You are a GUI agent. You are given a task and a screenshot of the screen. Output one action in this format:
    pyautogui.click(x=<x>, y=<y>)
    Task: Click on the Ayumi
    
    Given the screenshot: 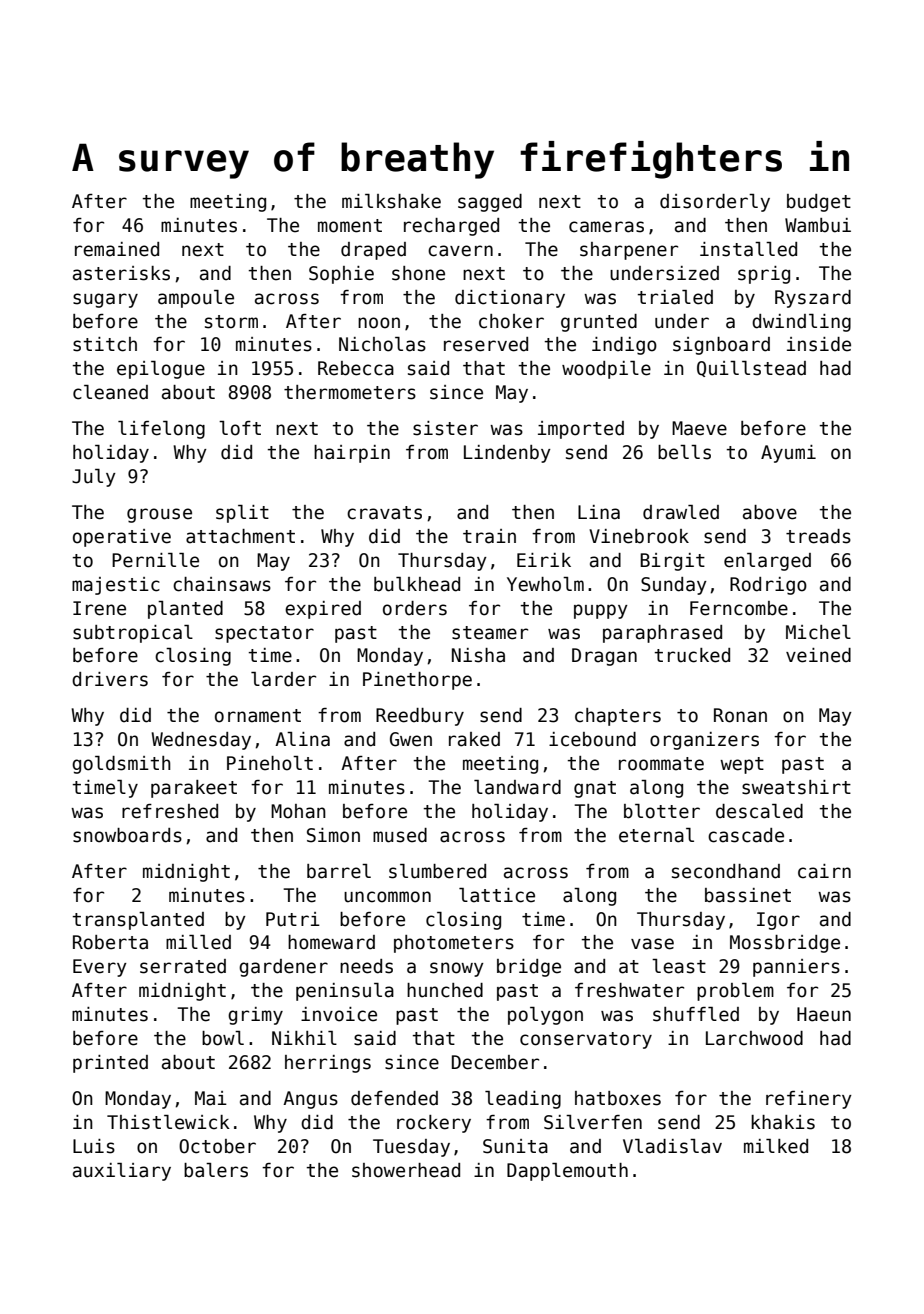 What is the action you would take?
    pyautogui.click(x=788, y=454)
